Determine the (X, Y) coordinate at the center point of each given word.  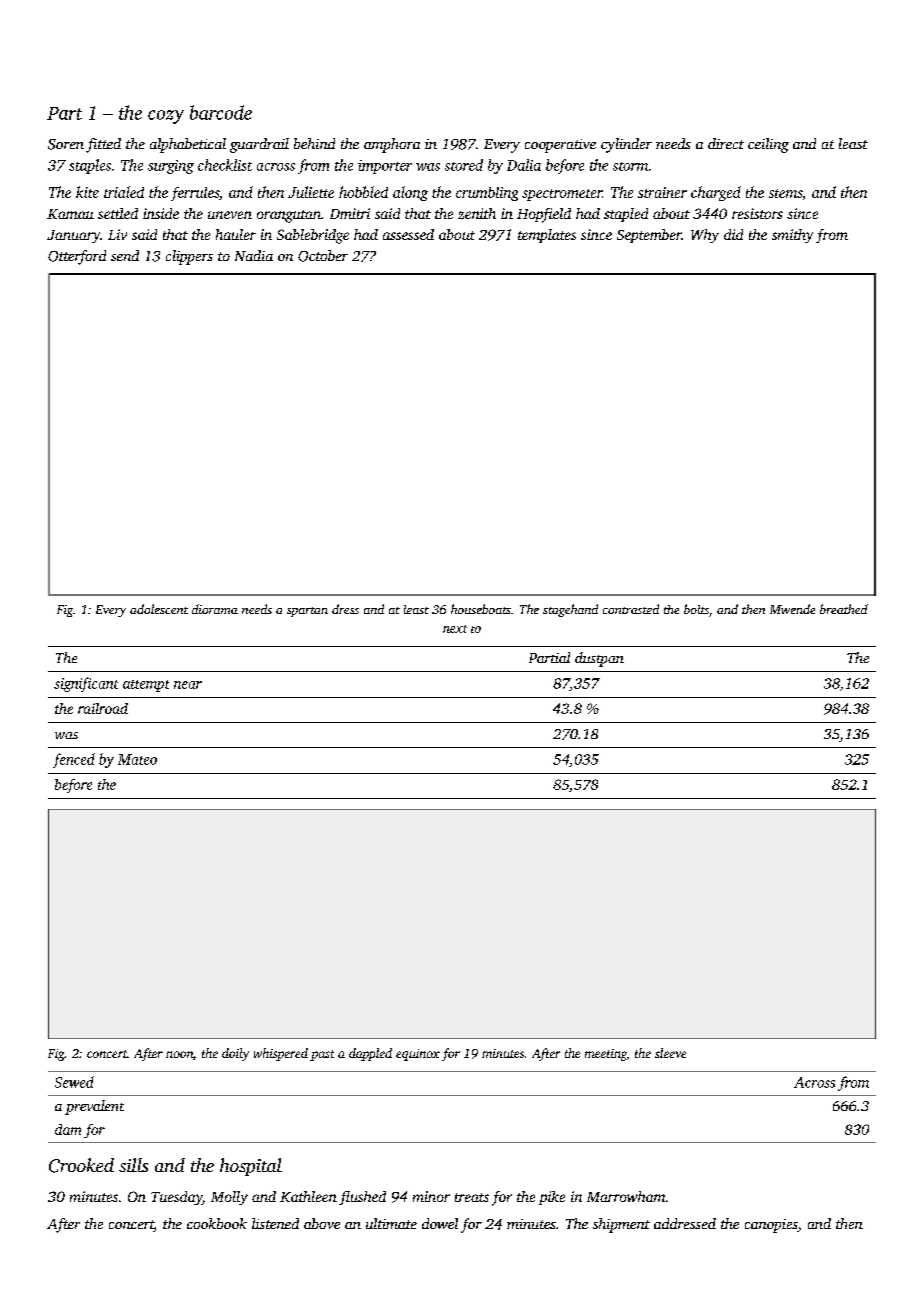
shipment (621, 1225)
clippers (189, 257)
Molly (229, 1198)
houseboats (481, 609)
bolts (696, 609)
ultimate (391, 1223)
